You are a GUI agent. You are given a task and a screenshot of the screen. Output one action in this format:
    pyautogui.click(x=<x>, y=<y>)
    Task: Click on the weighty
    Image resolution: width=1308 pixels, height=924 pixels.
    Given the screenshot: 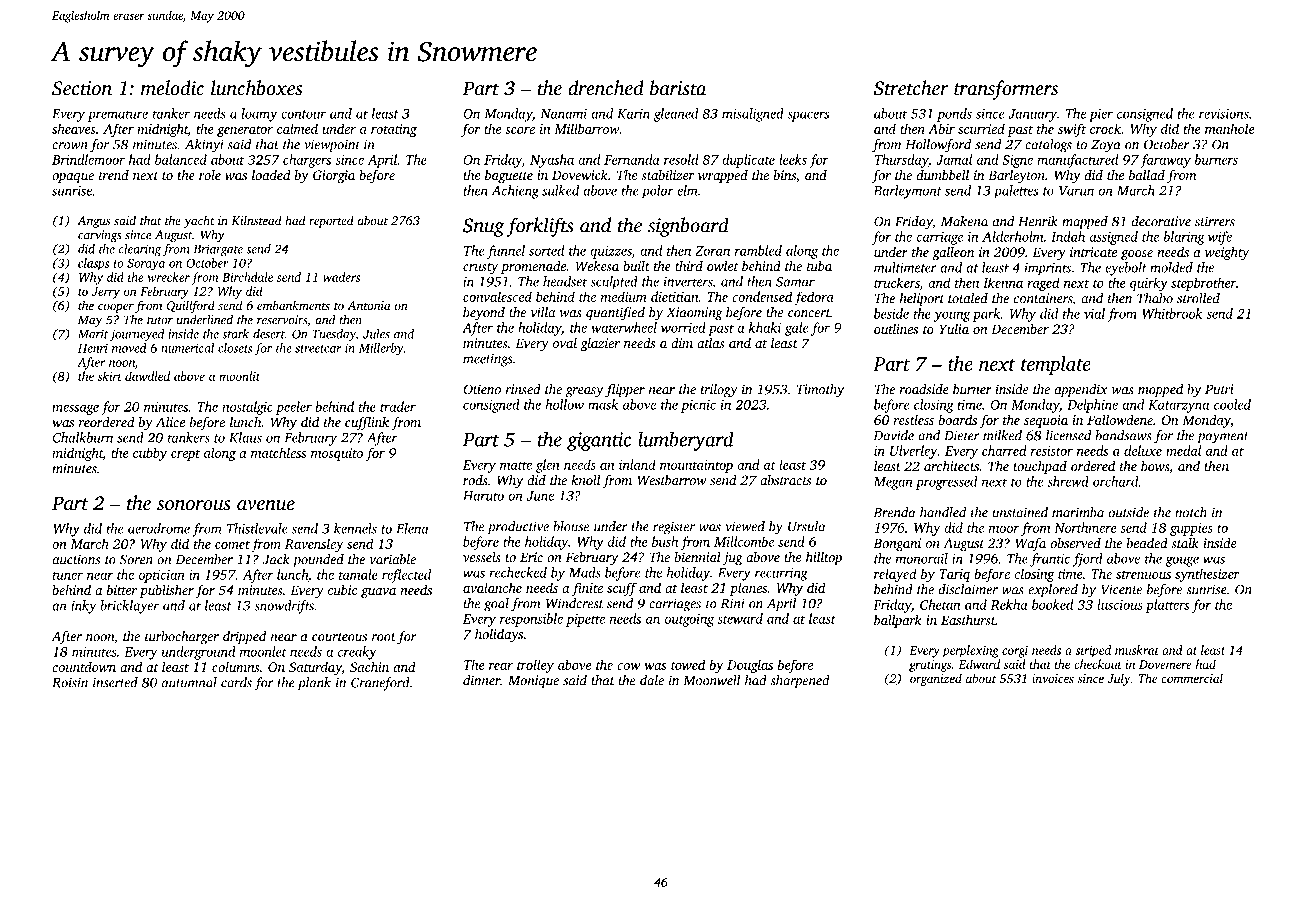 What is the action you would take?
    pyautogui.click(x=1227, y=253)
